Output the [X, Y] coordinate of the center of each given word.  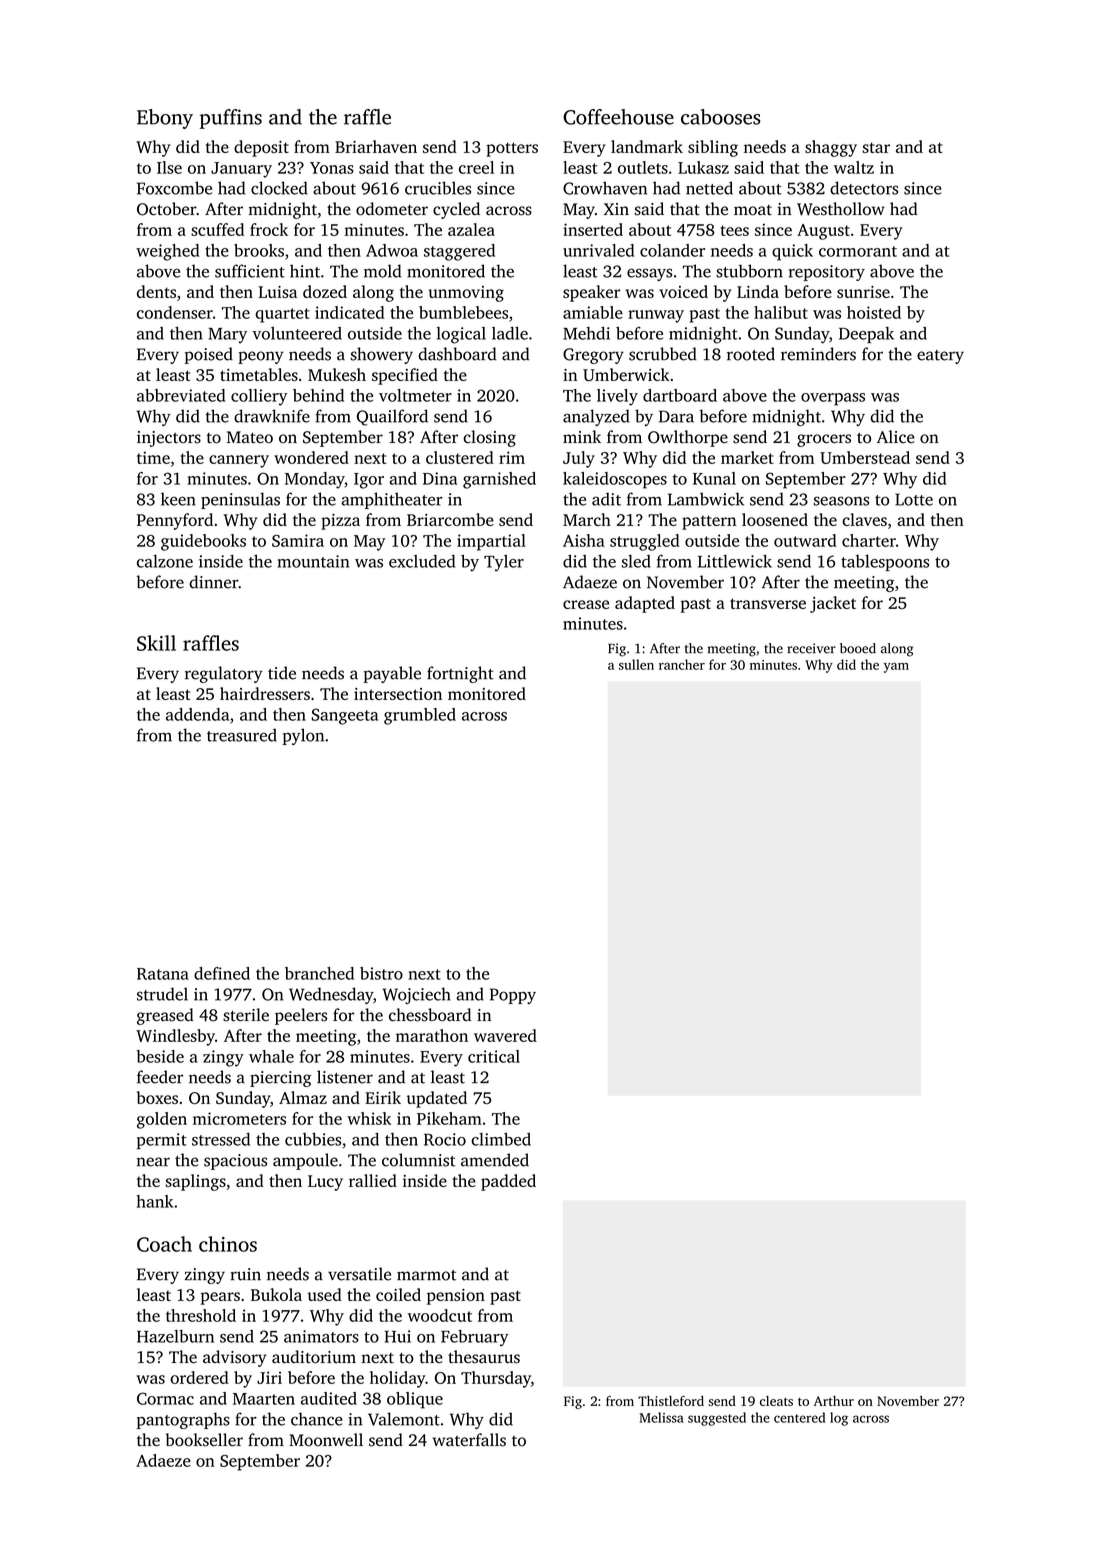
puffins [231, 119]
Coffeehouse [618, 117]
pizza [340, 522]
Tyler [504, 563]
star [876, 147]
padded [508, 1182]
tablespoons [885, 563]
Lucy [325, 1183]
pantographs [183, 1420]
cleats [776, 1401]
